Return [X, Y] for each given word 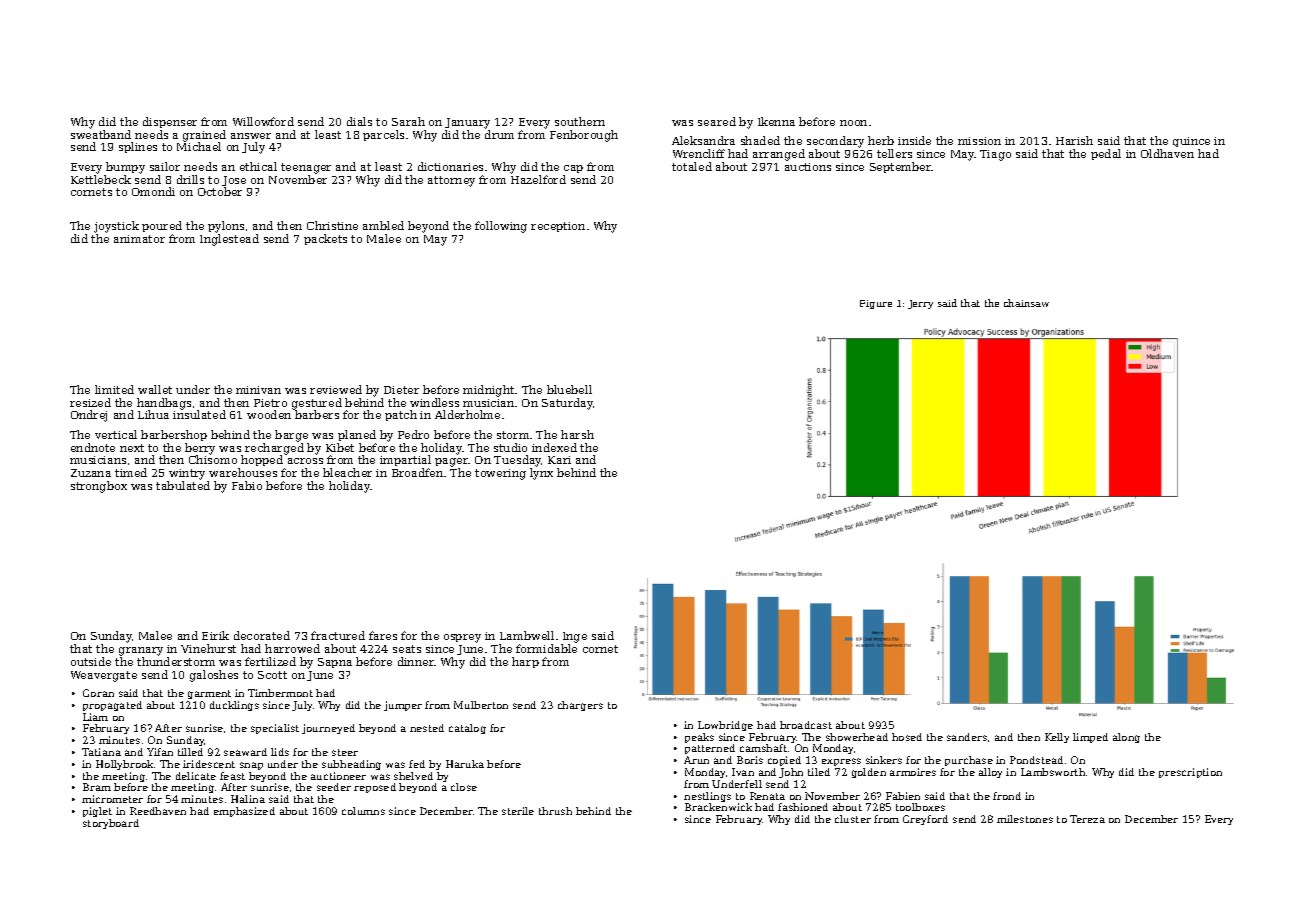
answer [251, 136]
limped [1090, 738]
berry [200, 449]
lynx [541, 474]
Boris [750, 760]
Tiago [995, 155]
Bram [97, 787]
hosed [907, 737]
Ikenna [776, 121]
